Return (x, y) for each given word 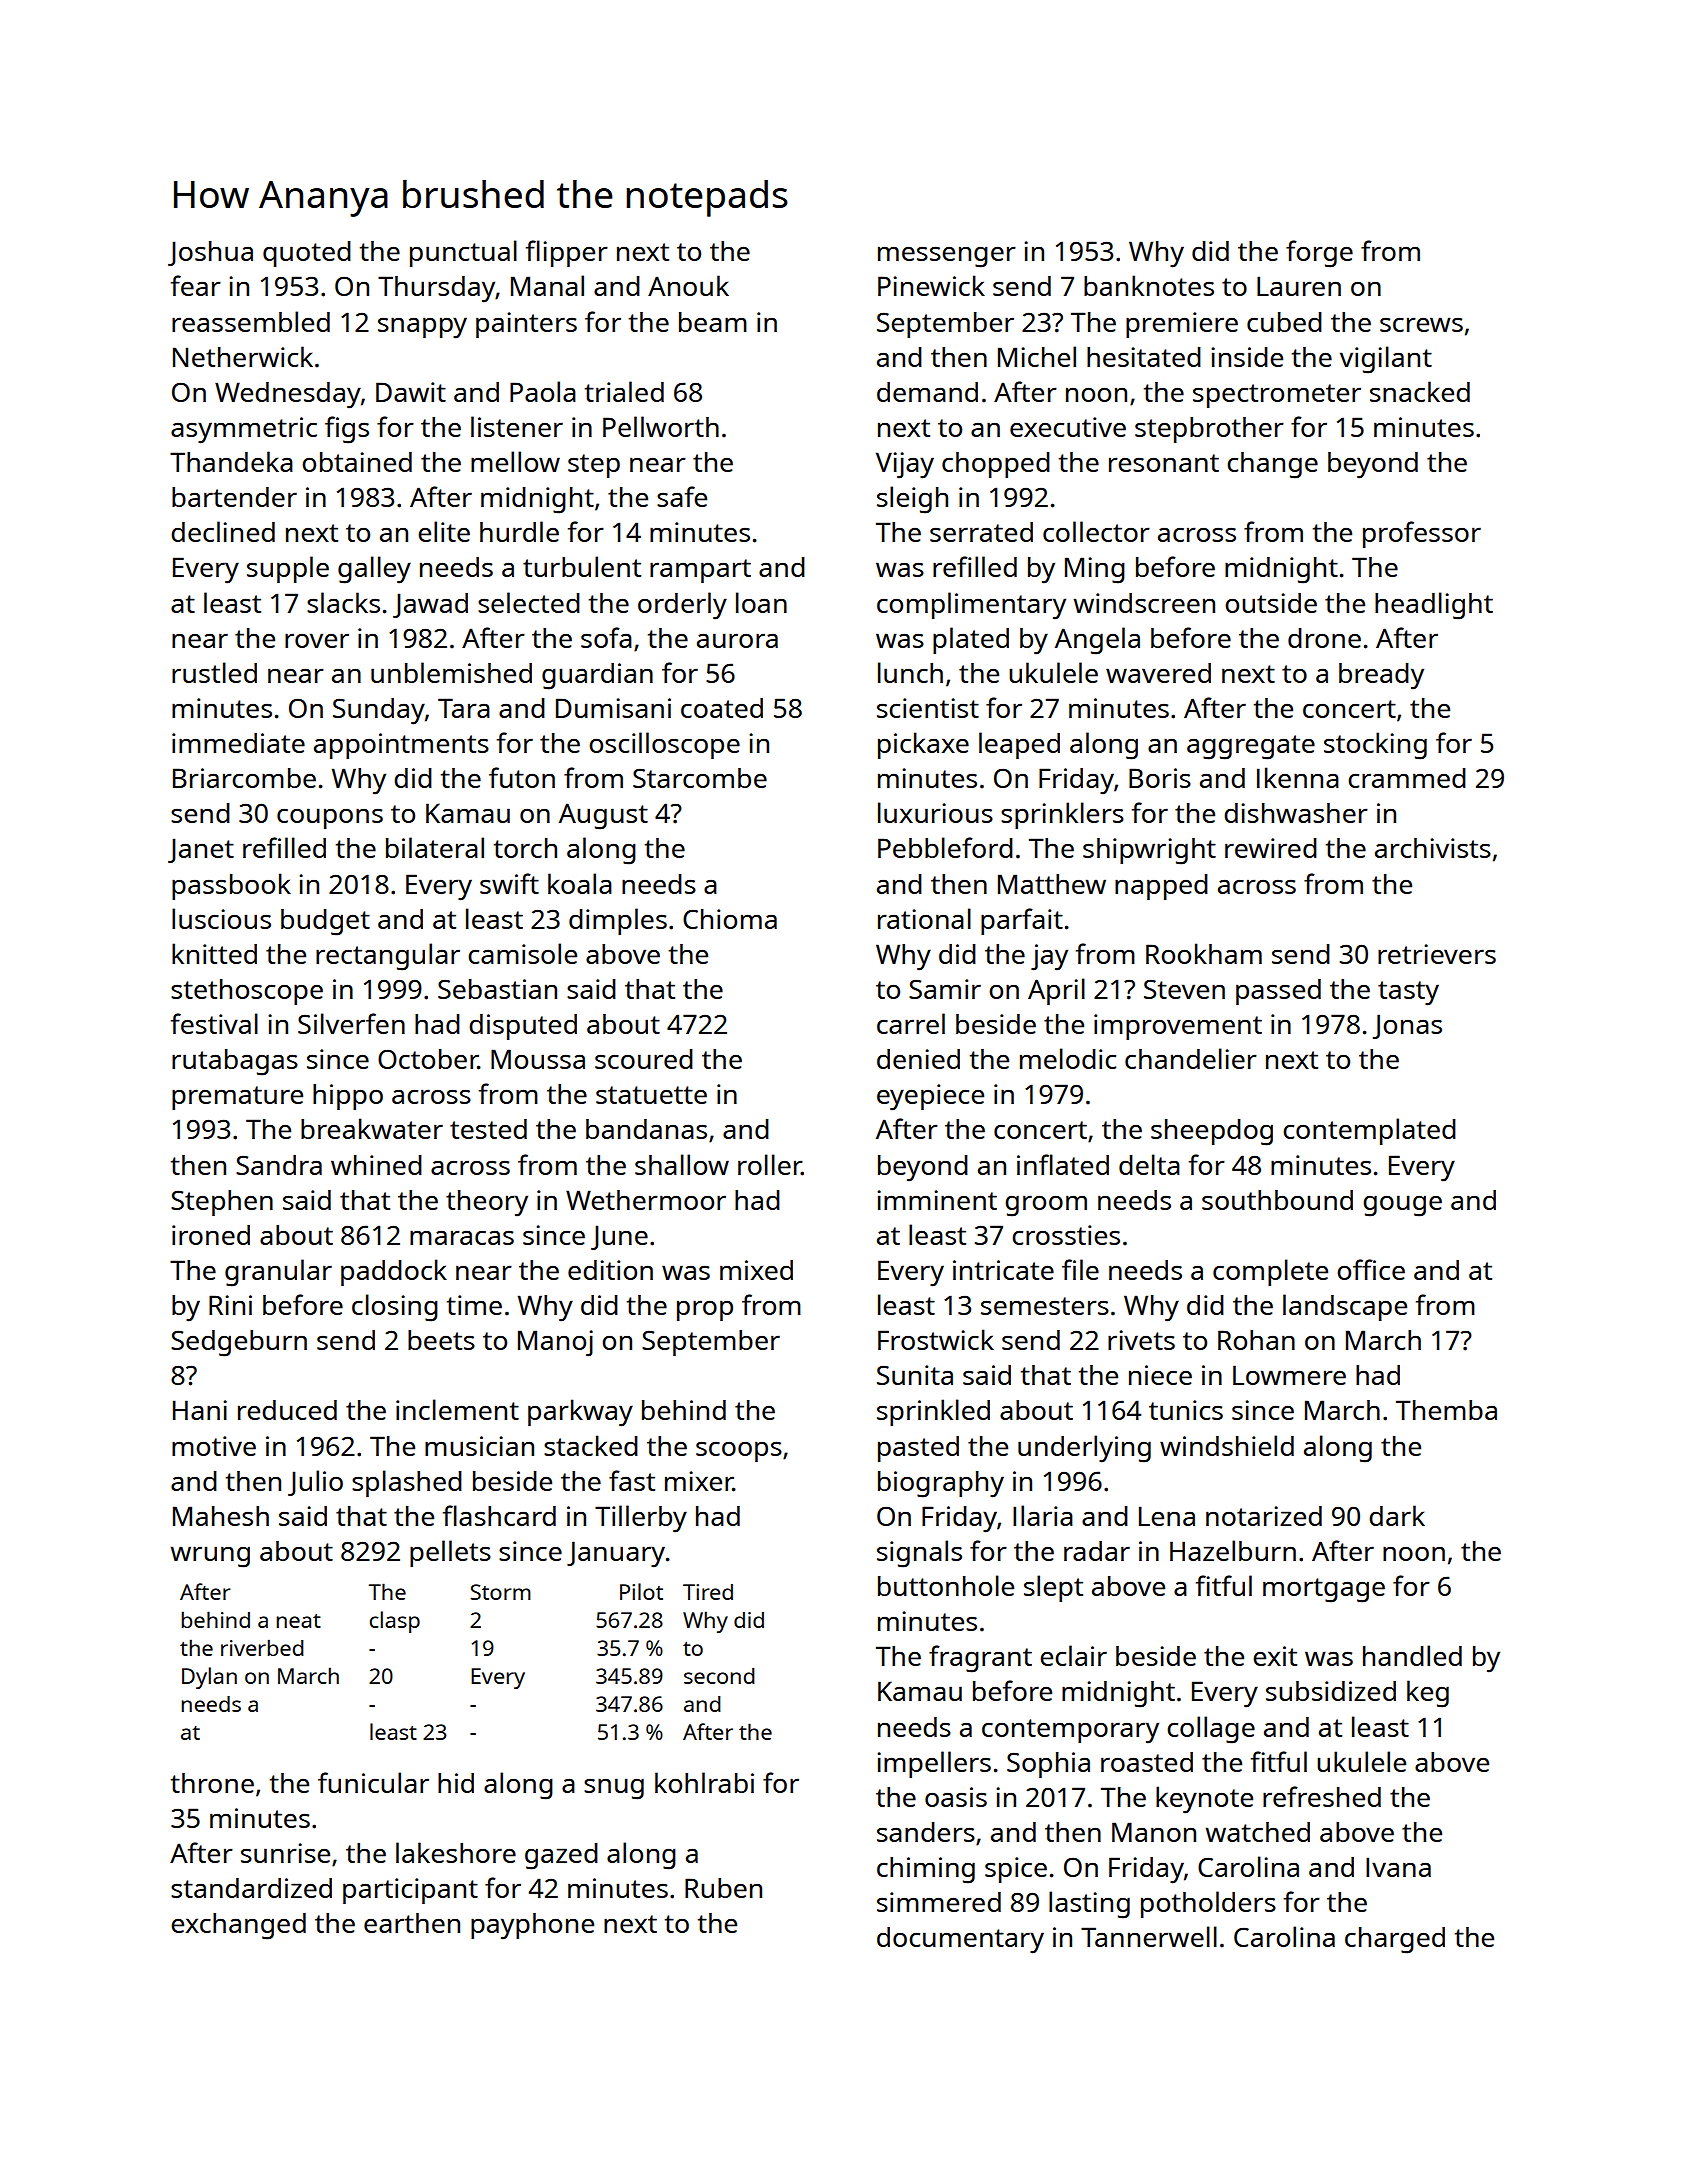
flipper (567, 253)
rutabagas (235, 1062)
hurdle (519, 531)
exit (1275, 1656)
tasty (1408, 993)
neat (299, 1621)
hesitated (1144, 357)
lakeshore (456, 1852)
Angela (1097, 641)
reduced (287, 1410)
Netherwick (243, 356)
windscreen (1144, 603)
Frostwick (936, 1339)
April (1056, 991)
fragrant (980, 1659)
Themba (1446, 1410)
